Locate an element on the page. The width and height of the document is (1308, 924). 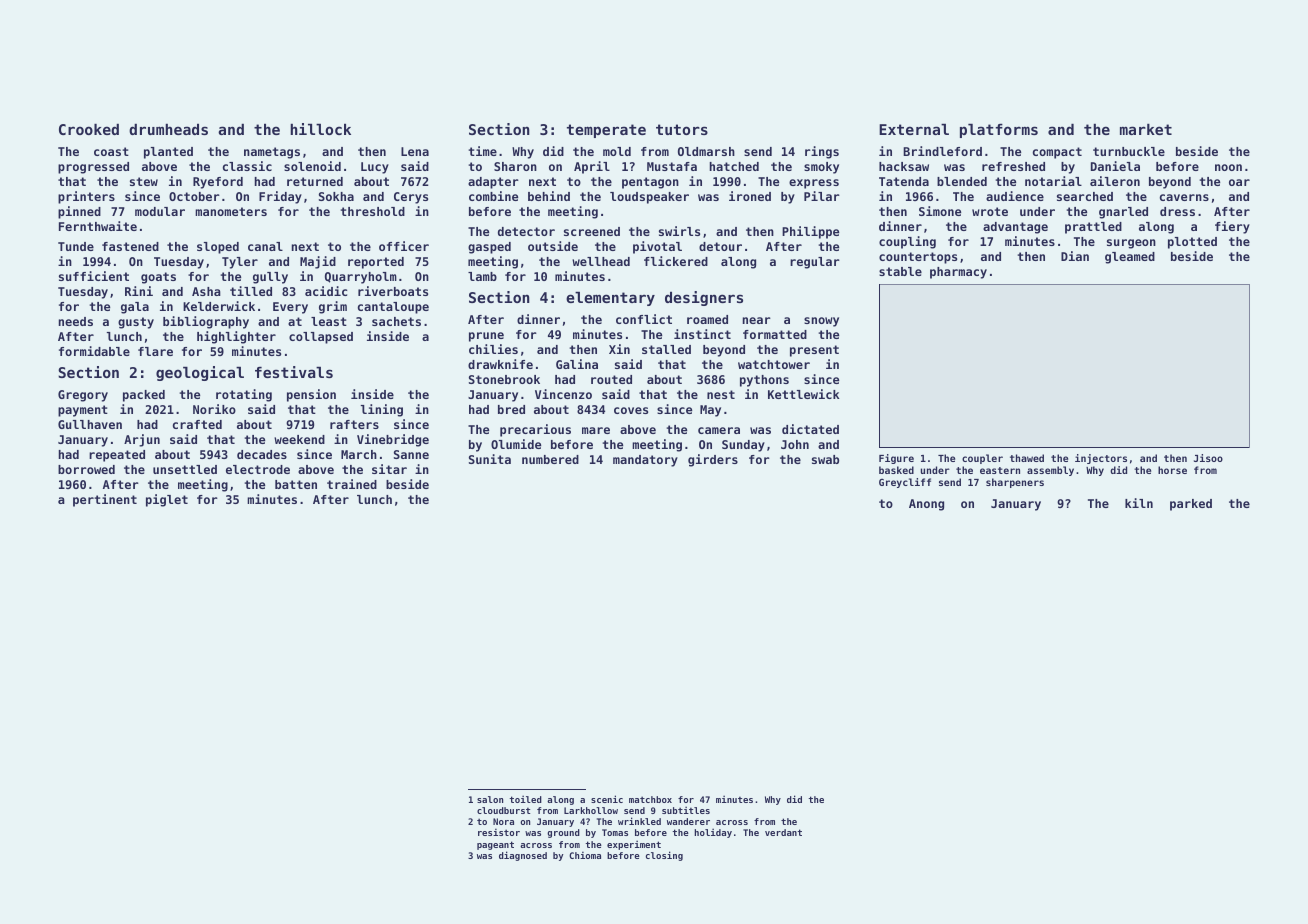
salon is located at coordinates (490, 799).
